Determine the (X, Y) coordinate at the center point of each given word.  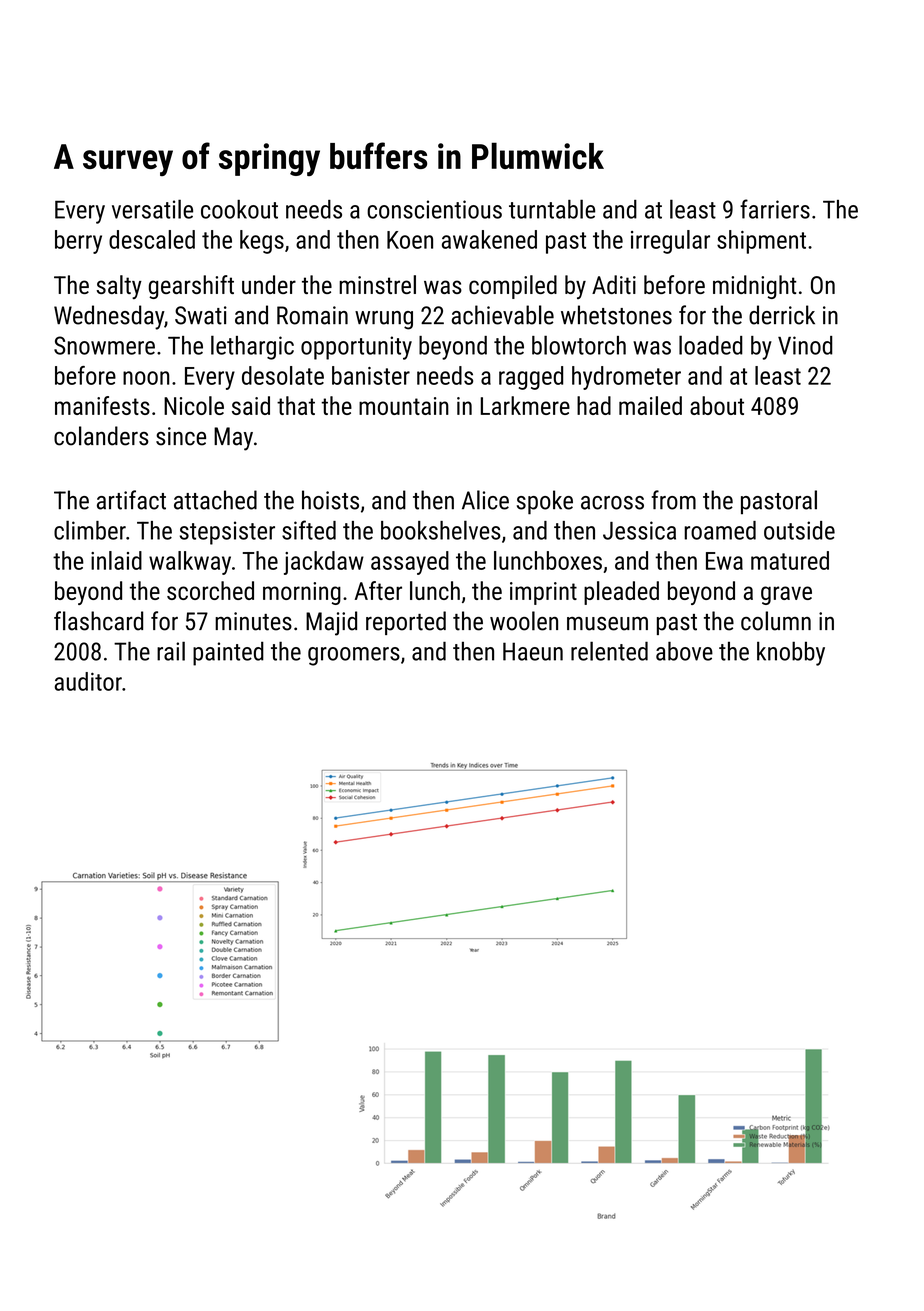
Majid (331, 623)
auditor (88, 681)
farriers (775, 209)
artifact (131, 500)
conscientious (434, 209)
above (684, 651)
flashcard (98, 621)
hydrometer (626, 378)
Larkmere (525, 405)
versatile (152, 209)
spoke (545, 502)
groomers (354, 656)
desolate (283, 375)
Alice (485, 500)
